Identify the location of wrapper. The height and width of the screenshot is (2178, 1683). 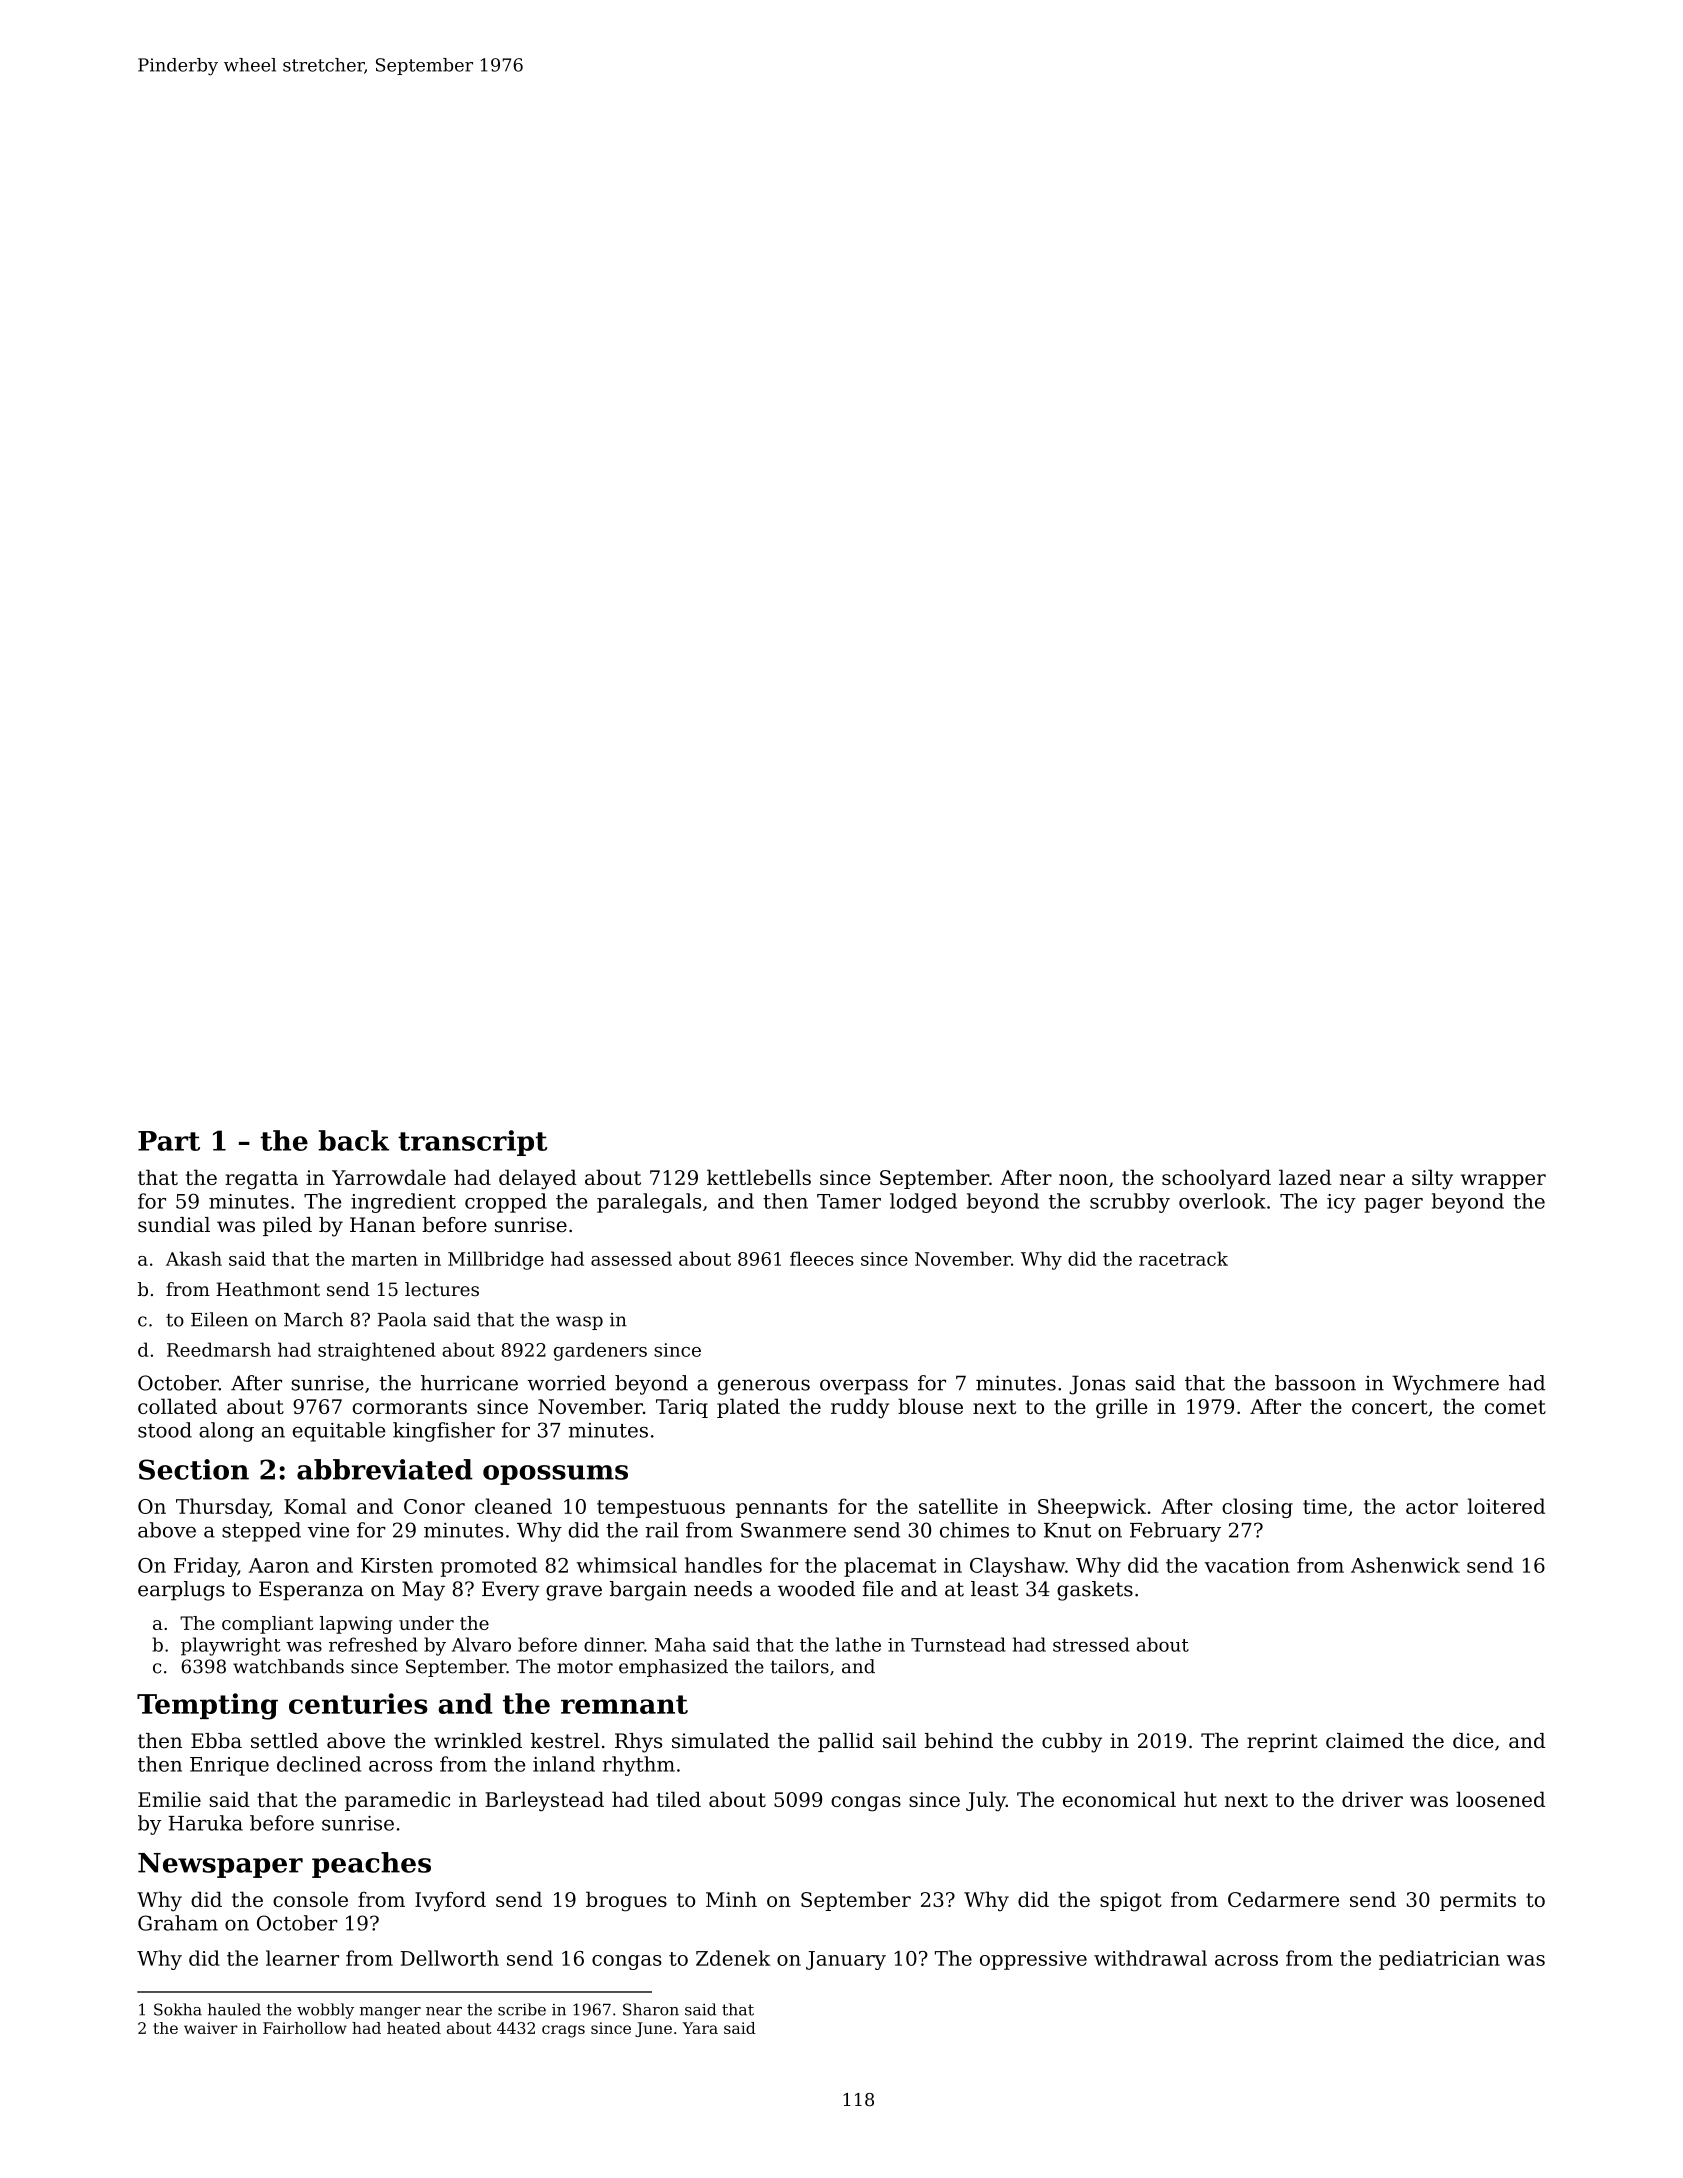
(1503, 1181).
